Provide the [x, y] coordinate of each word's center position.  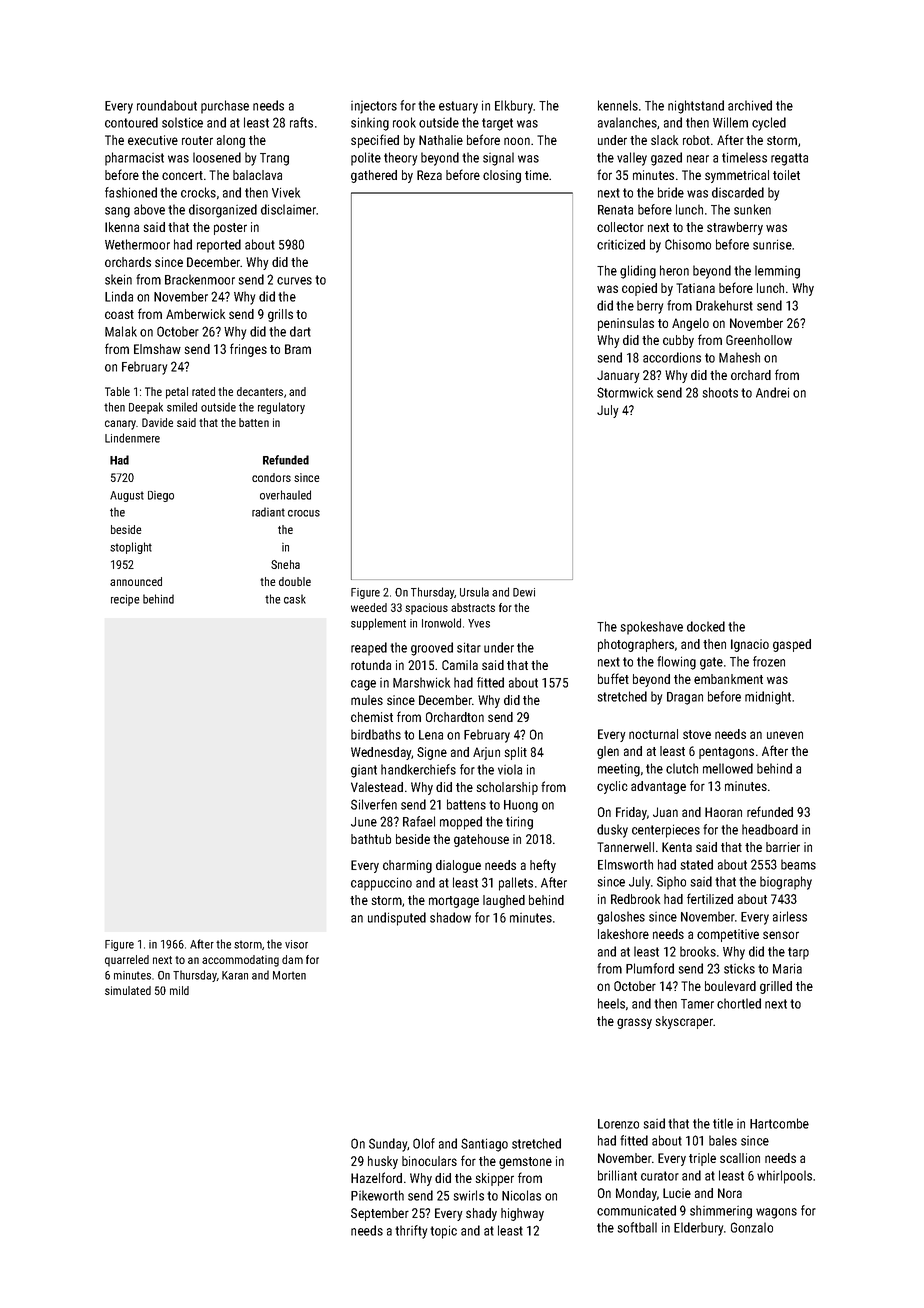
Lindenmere [132, 438]
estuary [458, 107]
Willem [730, 122]
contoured [131, 122]
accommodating [240, 961]
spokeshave [652, 628]
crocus [304, 513]
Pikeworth [377, 1195]
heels [611, 1003]
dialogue [458, 866]
